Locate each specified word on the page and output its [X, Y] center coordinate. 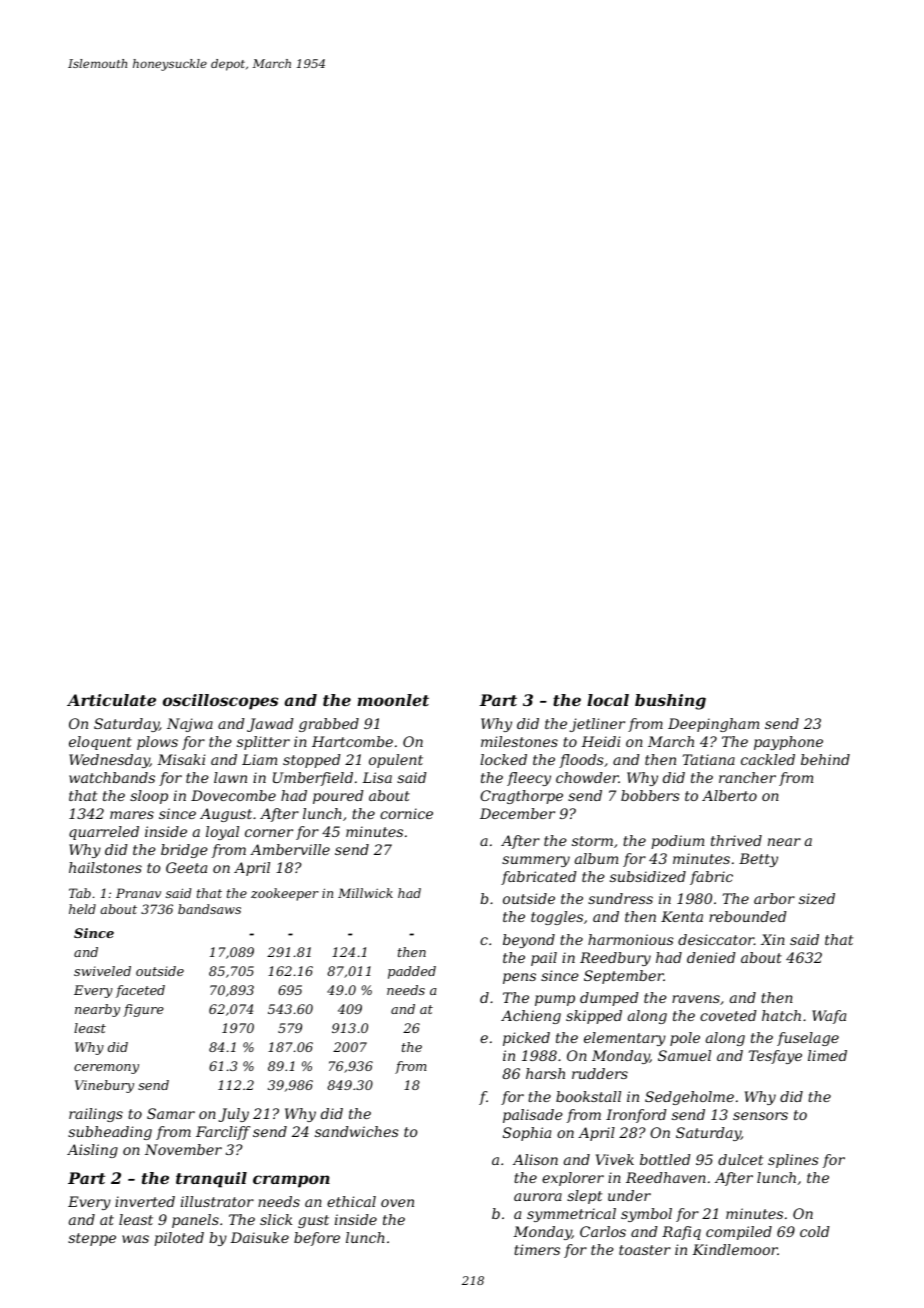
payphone [788, 743]
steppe [92, 1239]
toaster [645, 1250]
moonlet [393, 700]
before [317, 1239]
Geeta [186, 867]
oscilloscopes [220, 702]
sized [817, 899]
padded [412, 972]
